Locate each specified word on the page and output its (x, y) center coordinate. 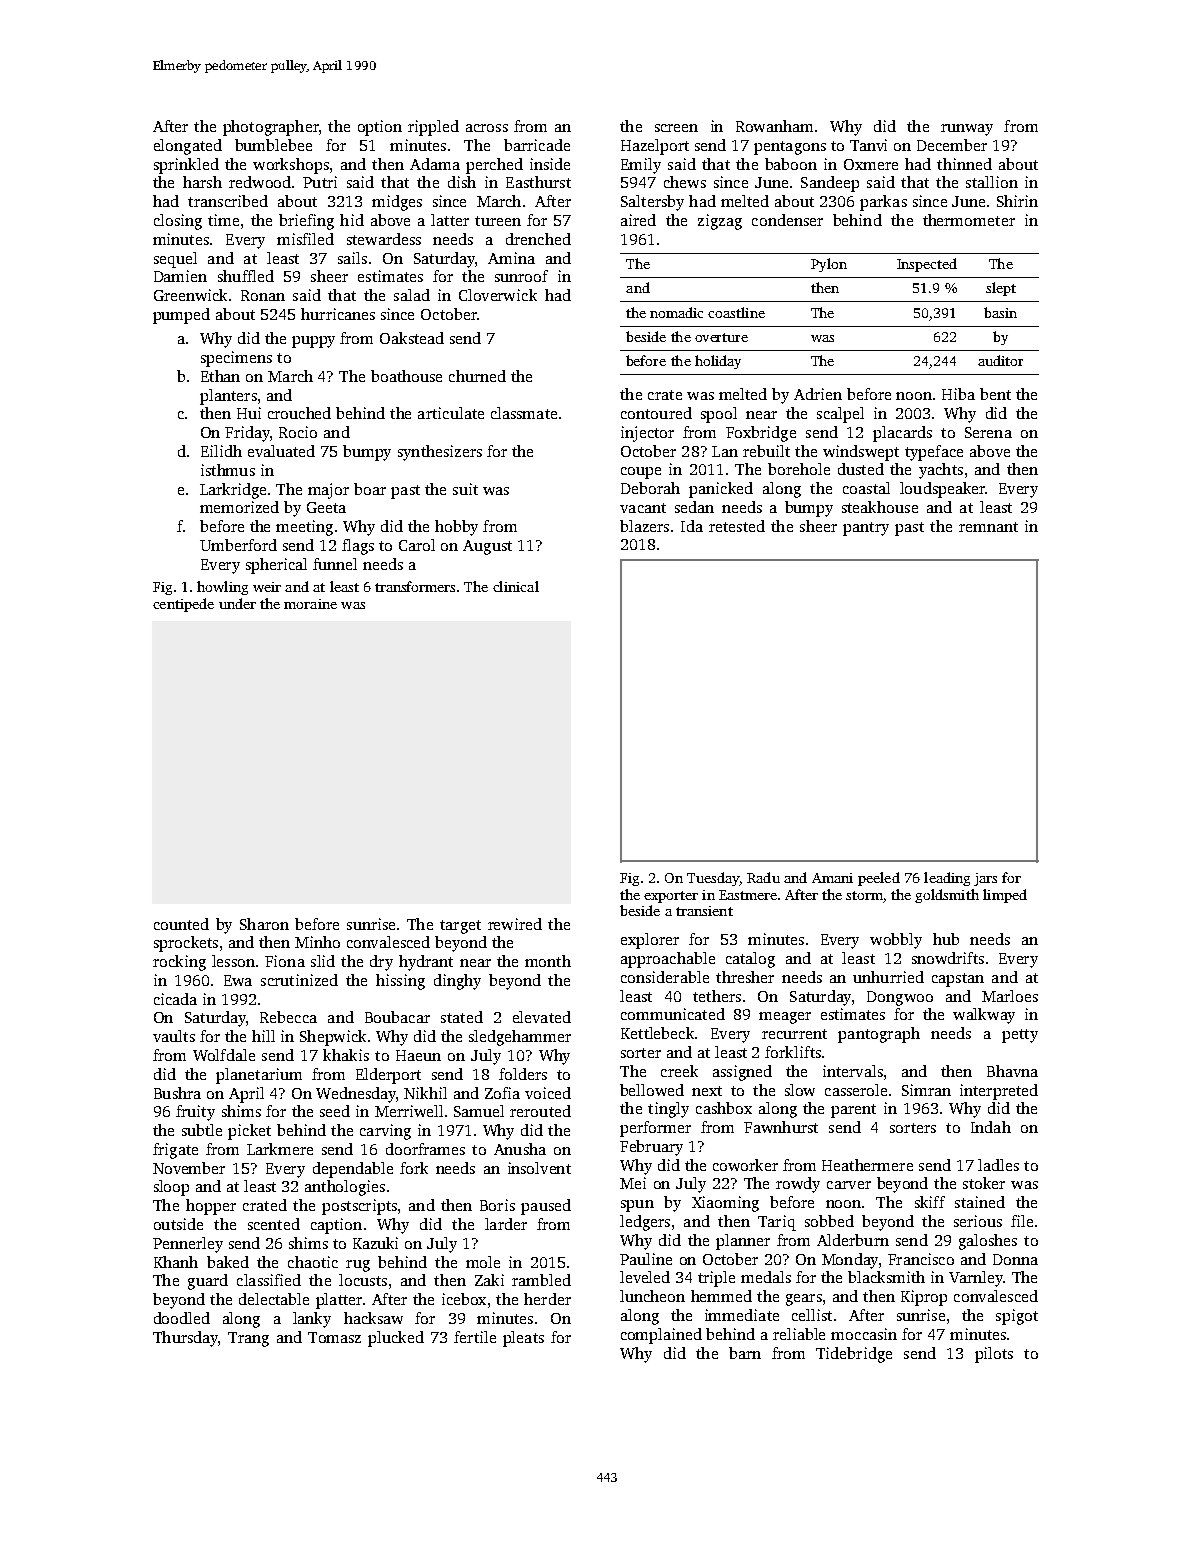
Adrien (818, 394)
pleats (523, 1339)
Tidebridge (854, 1355)
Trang (248, 1339)
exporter (671, 897)
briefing (306, 222)
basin (1000, 312)
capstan (958, 980)
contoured (656, 413)
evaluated (281, 451)
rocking (179, 963)
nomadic (676, 312)
